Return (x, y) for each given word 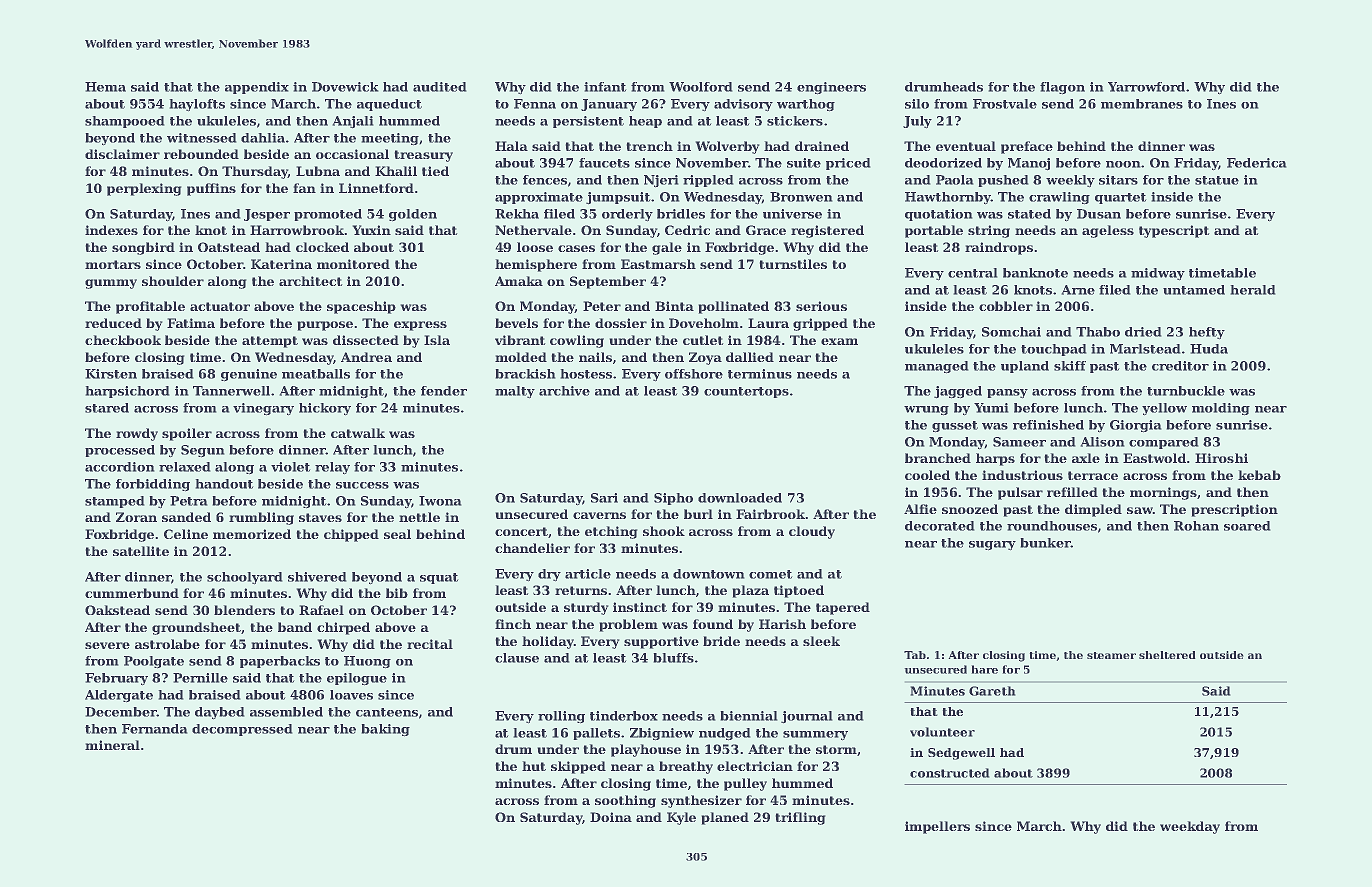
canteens (387, 712)
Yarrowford (1146, 87)
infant (605, 87)
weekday (1190, 827)
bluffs (673, 658)
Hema (105, 87)
